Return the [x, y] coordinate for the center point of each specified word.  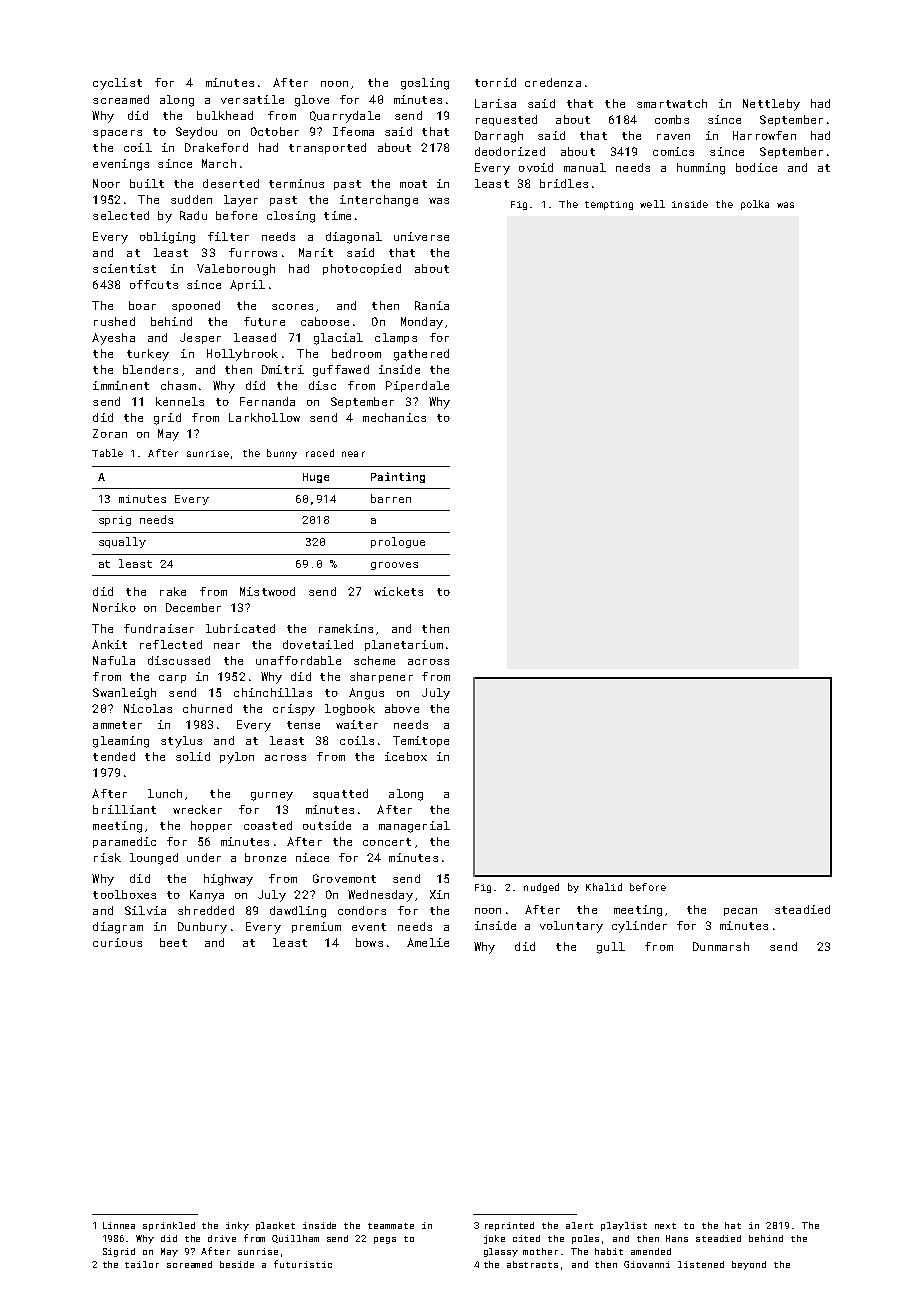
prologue [398, 542]
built [147, 183]
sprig [115, 521]
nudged [541, 888]
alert [579, 1225]
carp [172, 679]
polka [755, 205]
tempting [609, 205]
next [665, 1226]
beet [173, 942]
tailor [142, 1264]
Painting [398, 477]
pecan [740, 912]
